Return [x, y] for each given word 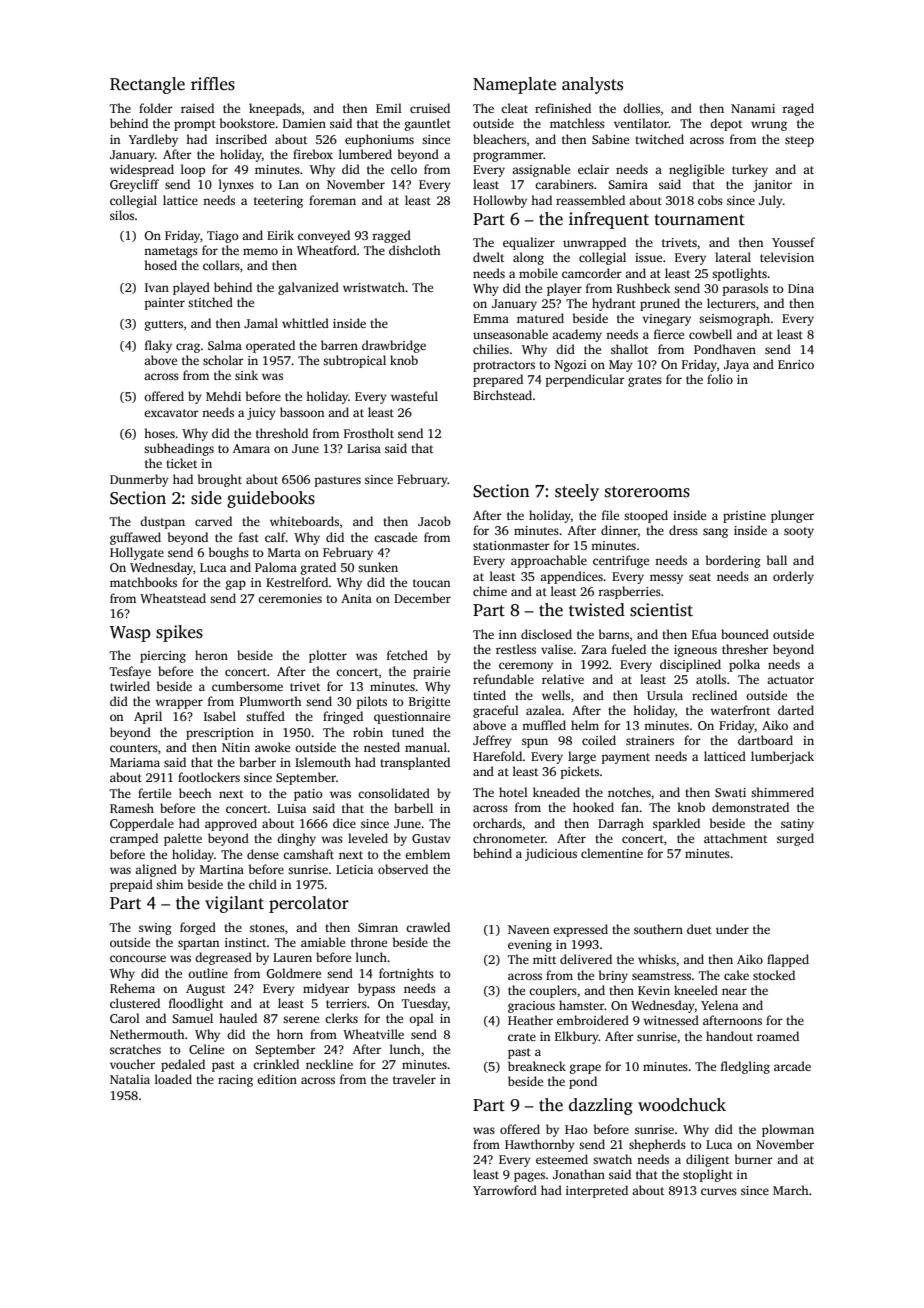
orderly [793, 577]
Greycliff [134, 185]
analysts [592, 85]
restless [516, 649]
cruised [430, 108]
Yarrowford [505, 1190]
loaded [173, 1079]
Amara [251, 448]
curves [719, 1191]
